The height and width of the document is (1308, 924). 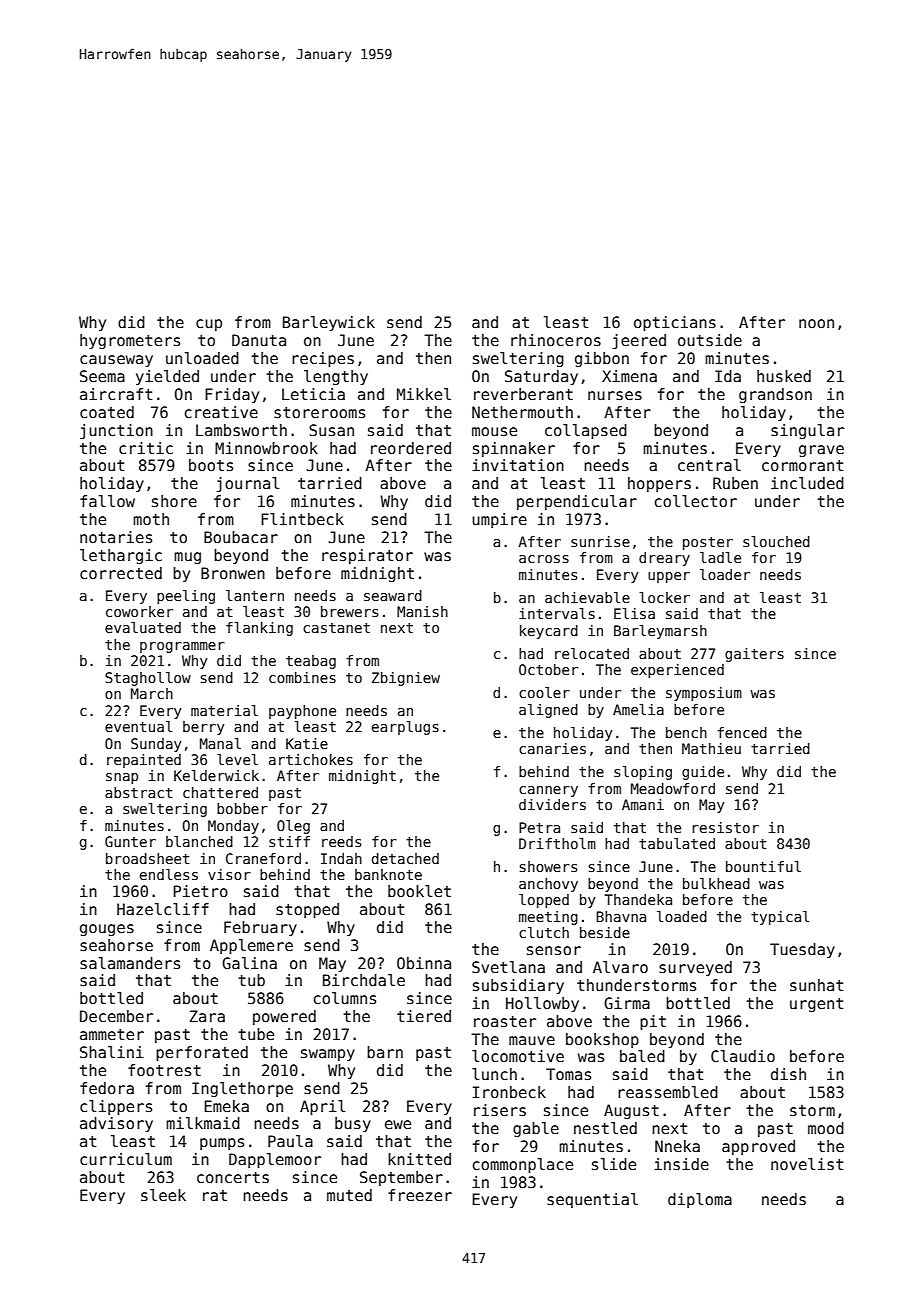 What do you see at coordinates (126, 1159) in the document?
I see `curriculum` at bounding box center [126, 1159].
